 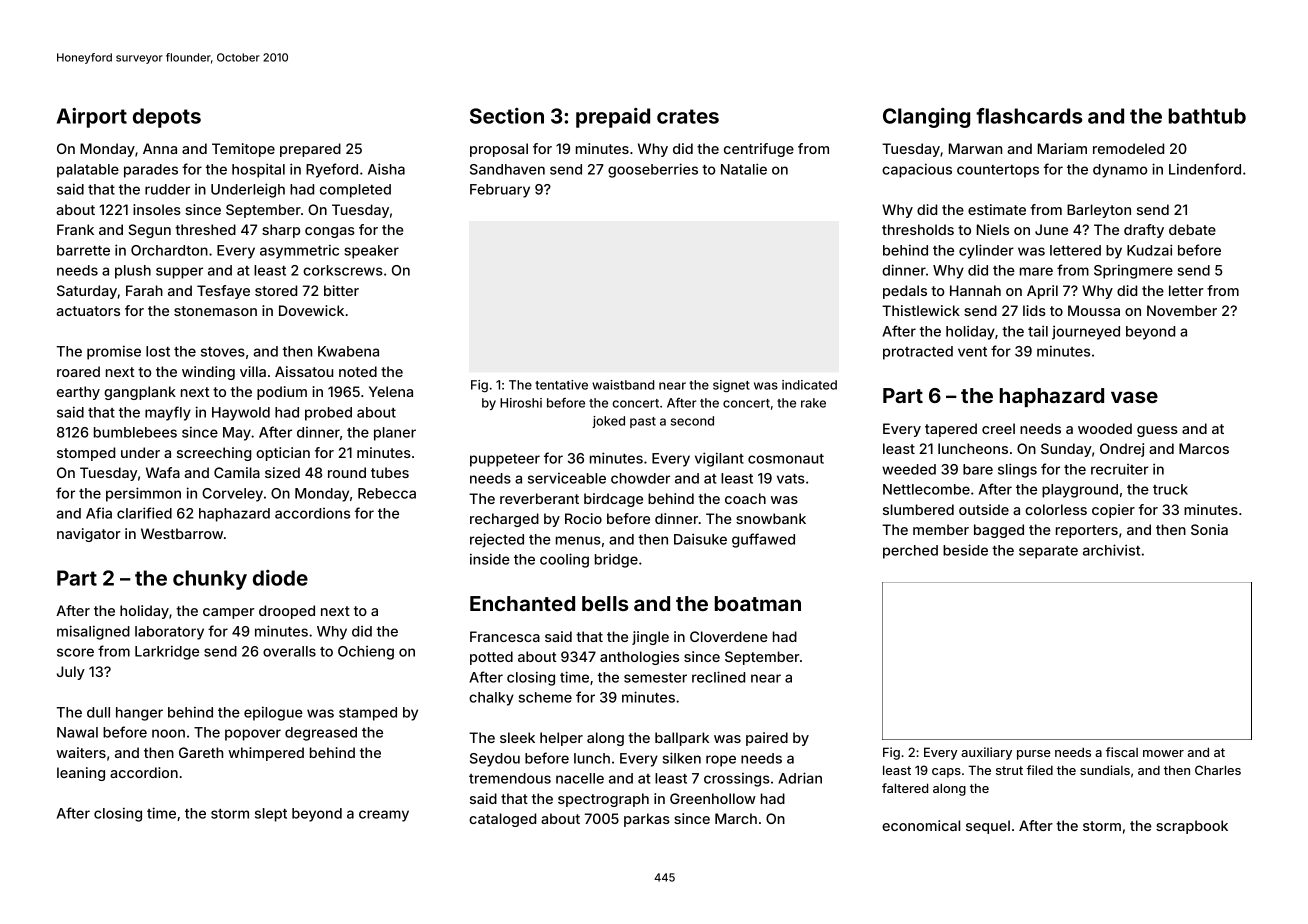 What do you see at coordinates (271, 815) in the screenshot?
I see `slept` at bounding box center [271, 815].
